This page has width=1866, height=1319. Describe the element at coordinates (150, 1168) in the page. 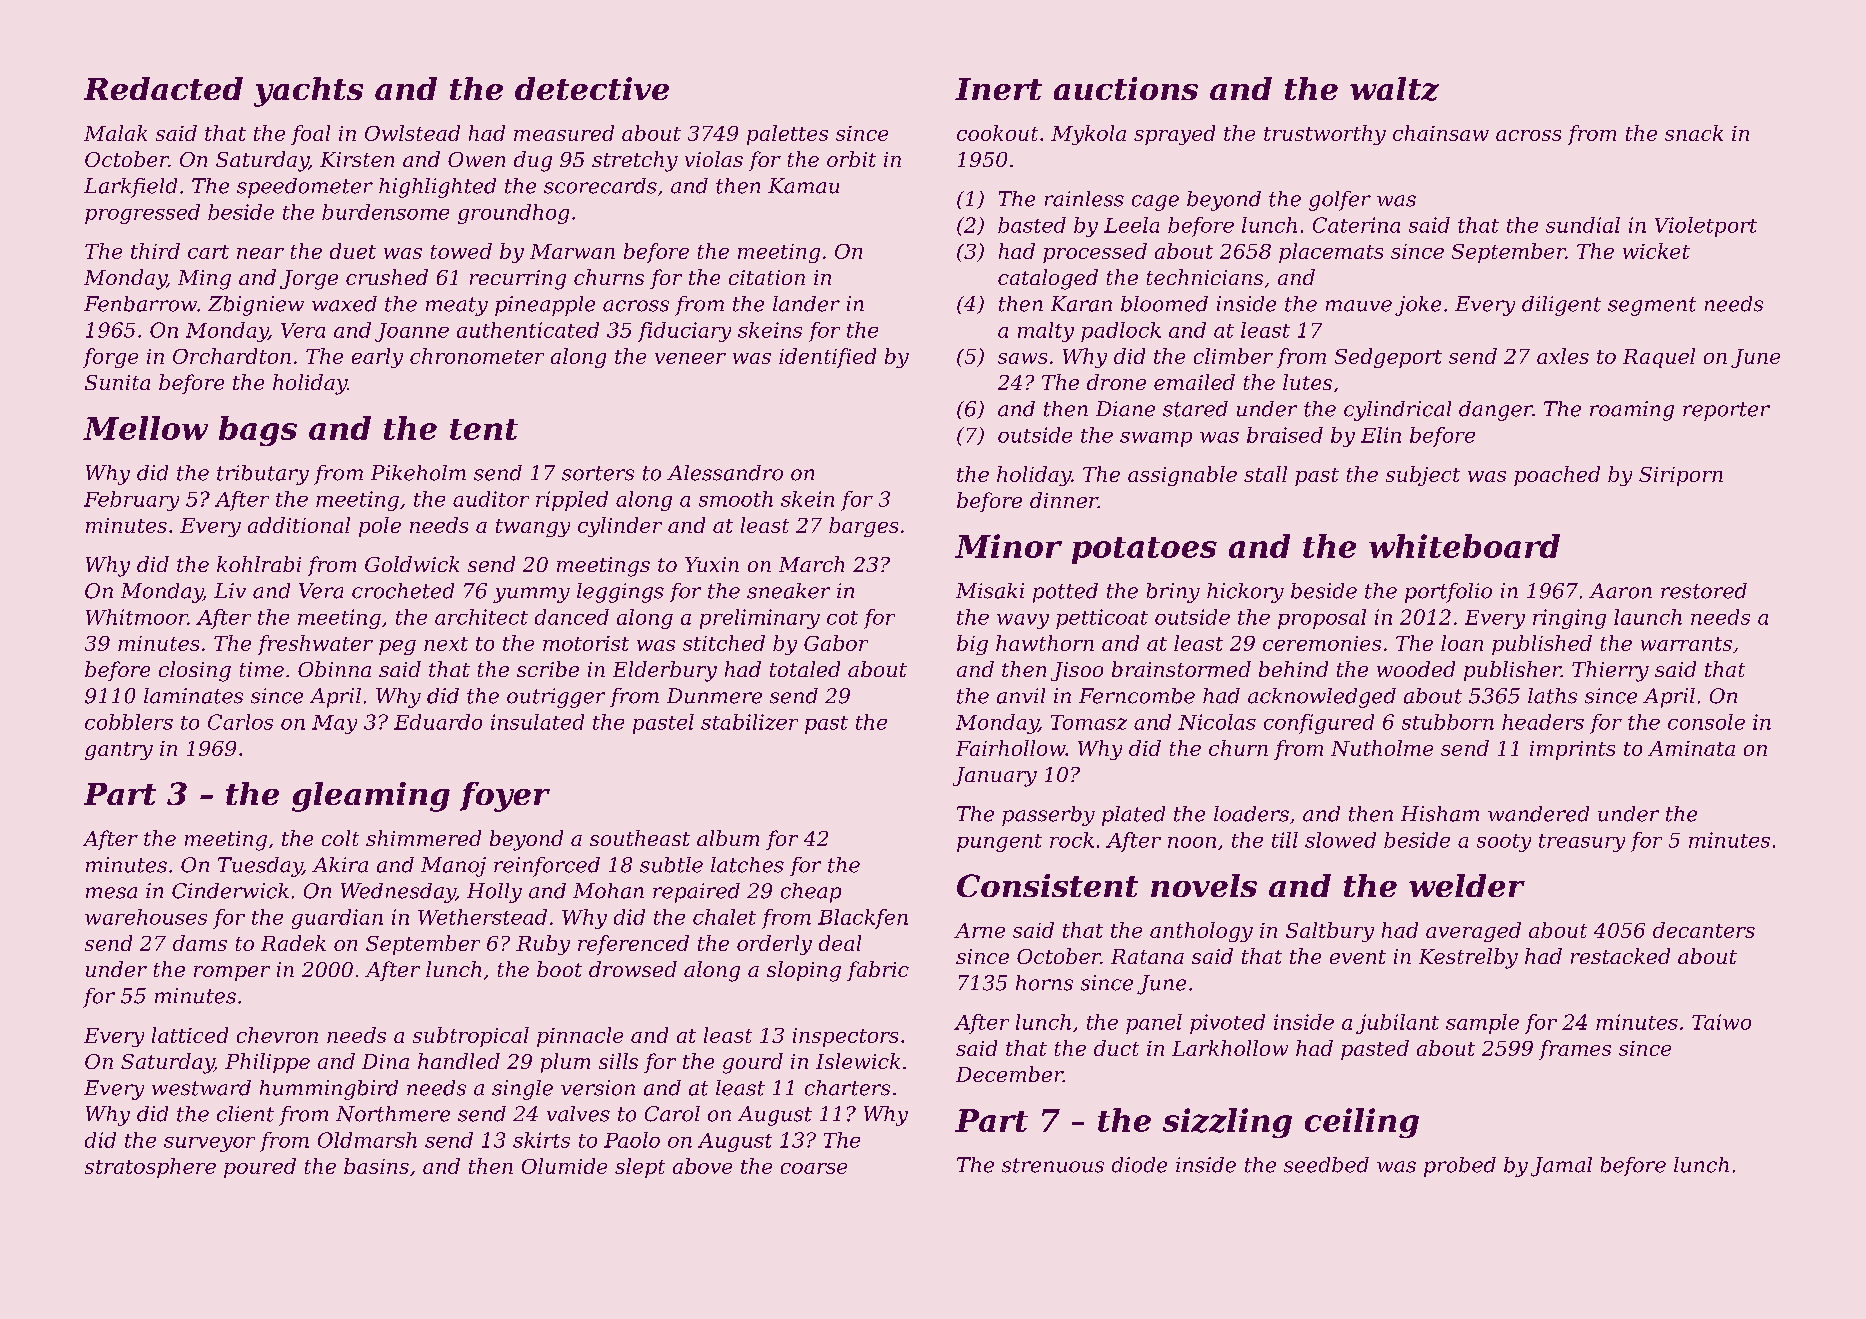

I see `stratosphere` at that location.
